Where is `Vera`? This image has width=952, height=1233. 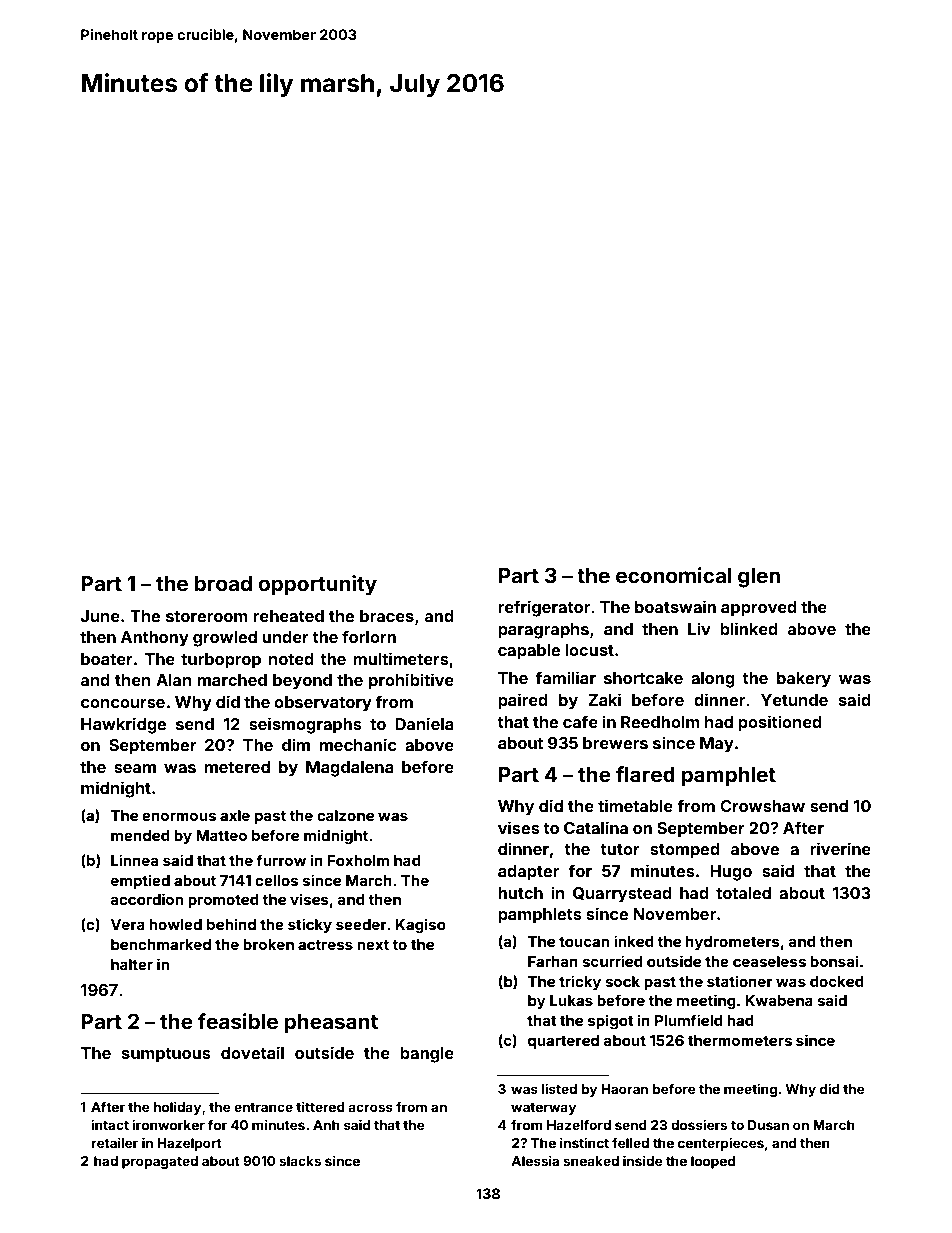
Vera is located at coordinates (128, 924).
